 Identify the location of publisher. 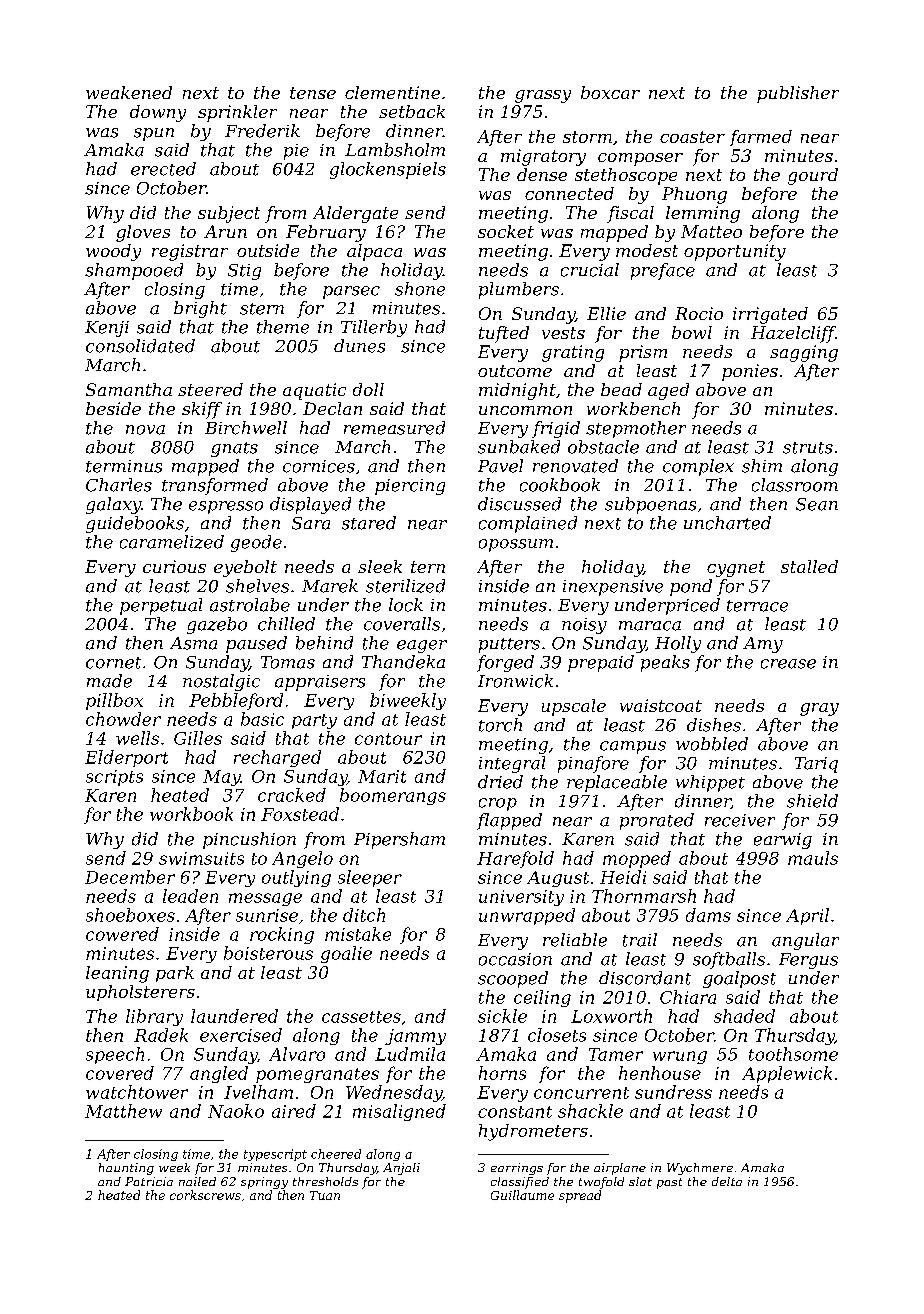
(798, 94).
